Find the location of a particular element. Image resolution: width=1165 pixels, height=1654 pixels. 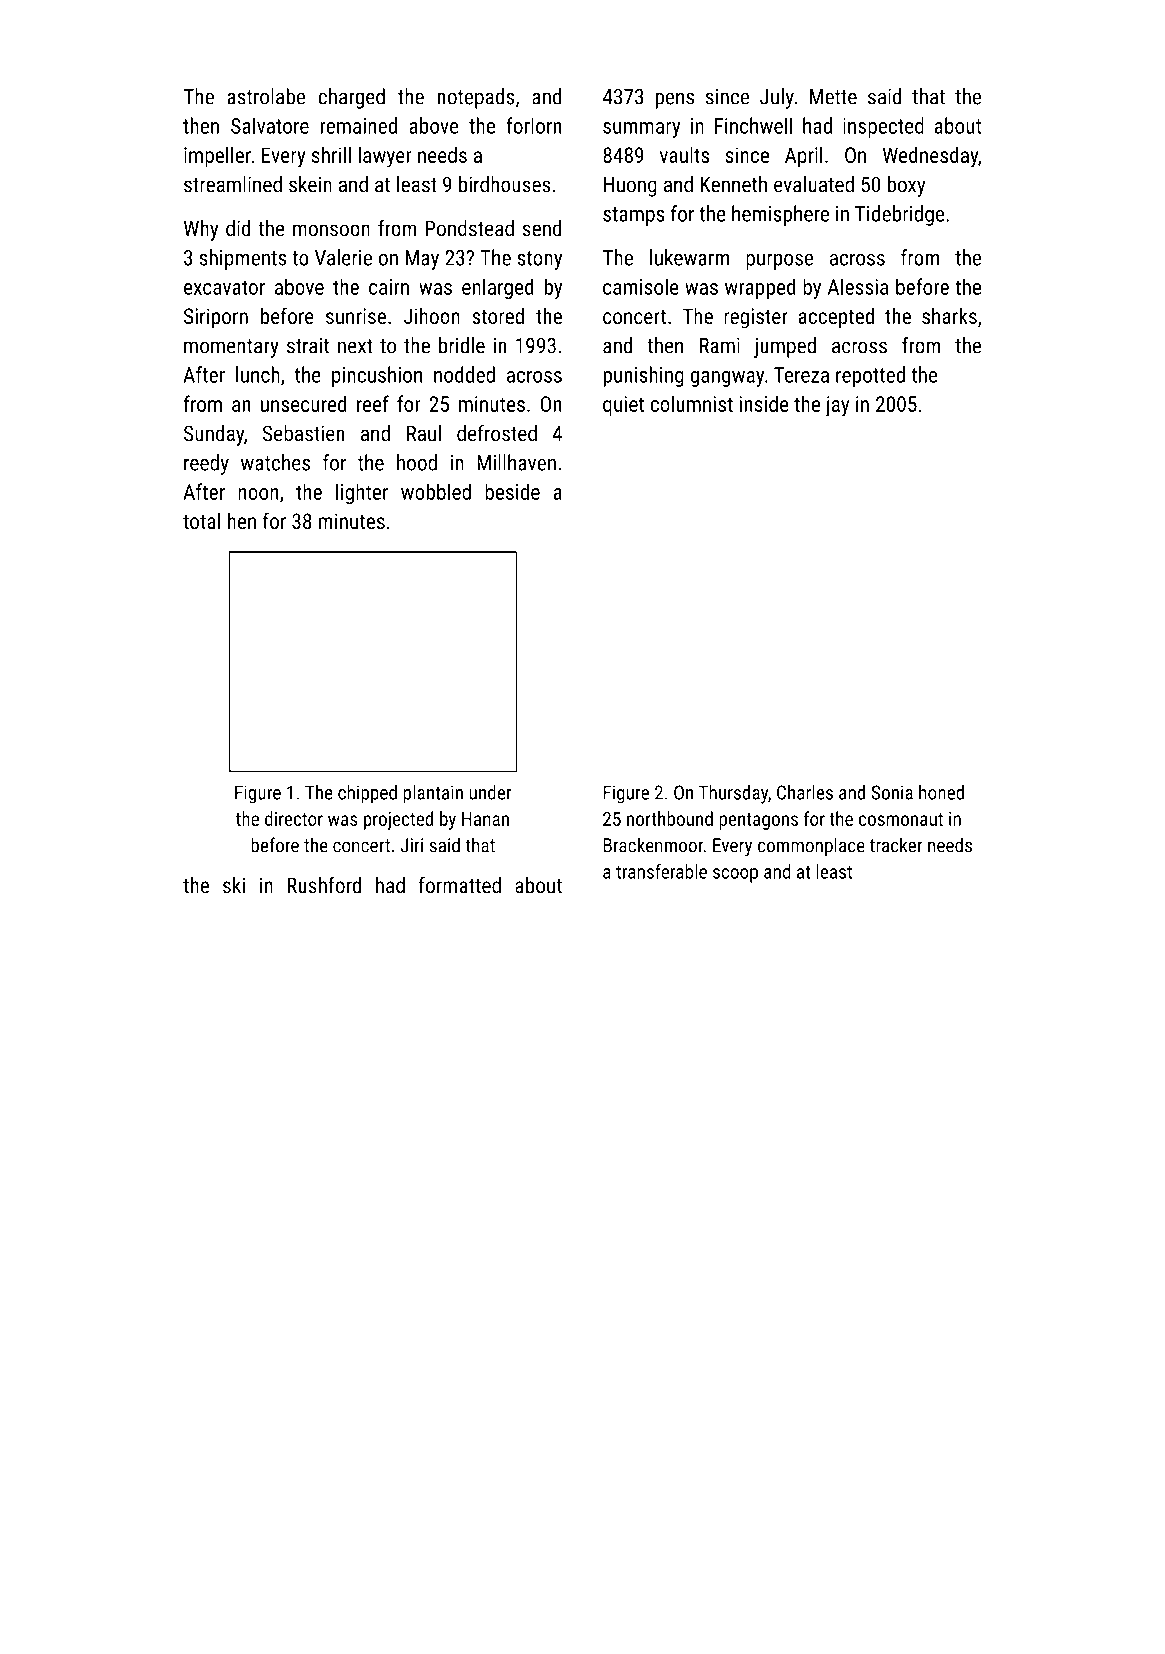

chipped is located at coordinates (367, 794).
